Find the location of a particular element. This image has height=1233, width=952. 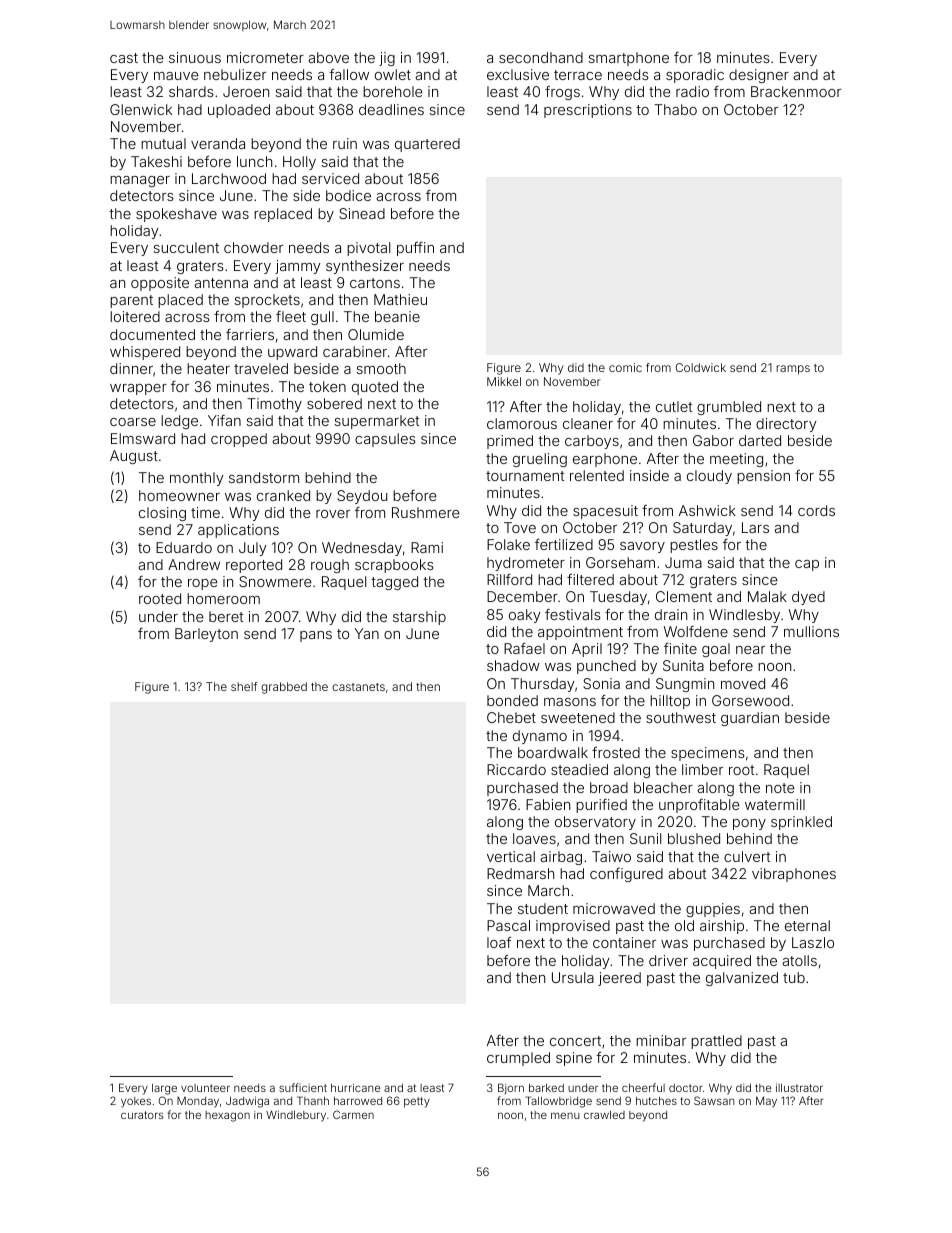

shelf is located at coordinates (244, 686).
